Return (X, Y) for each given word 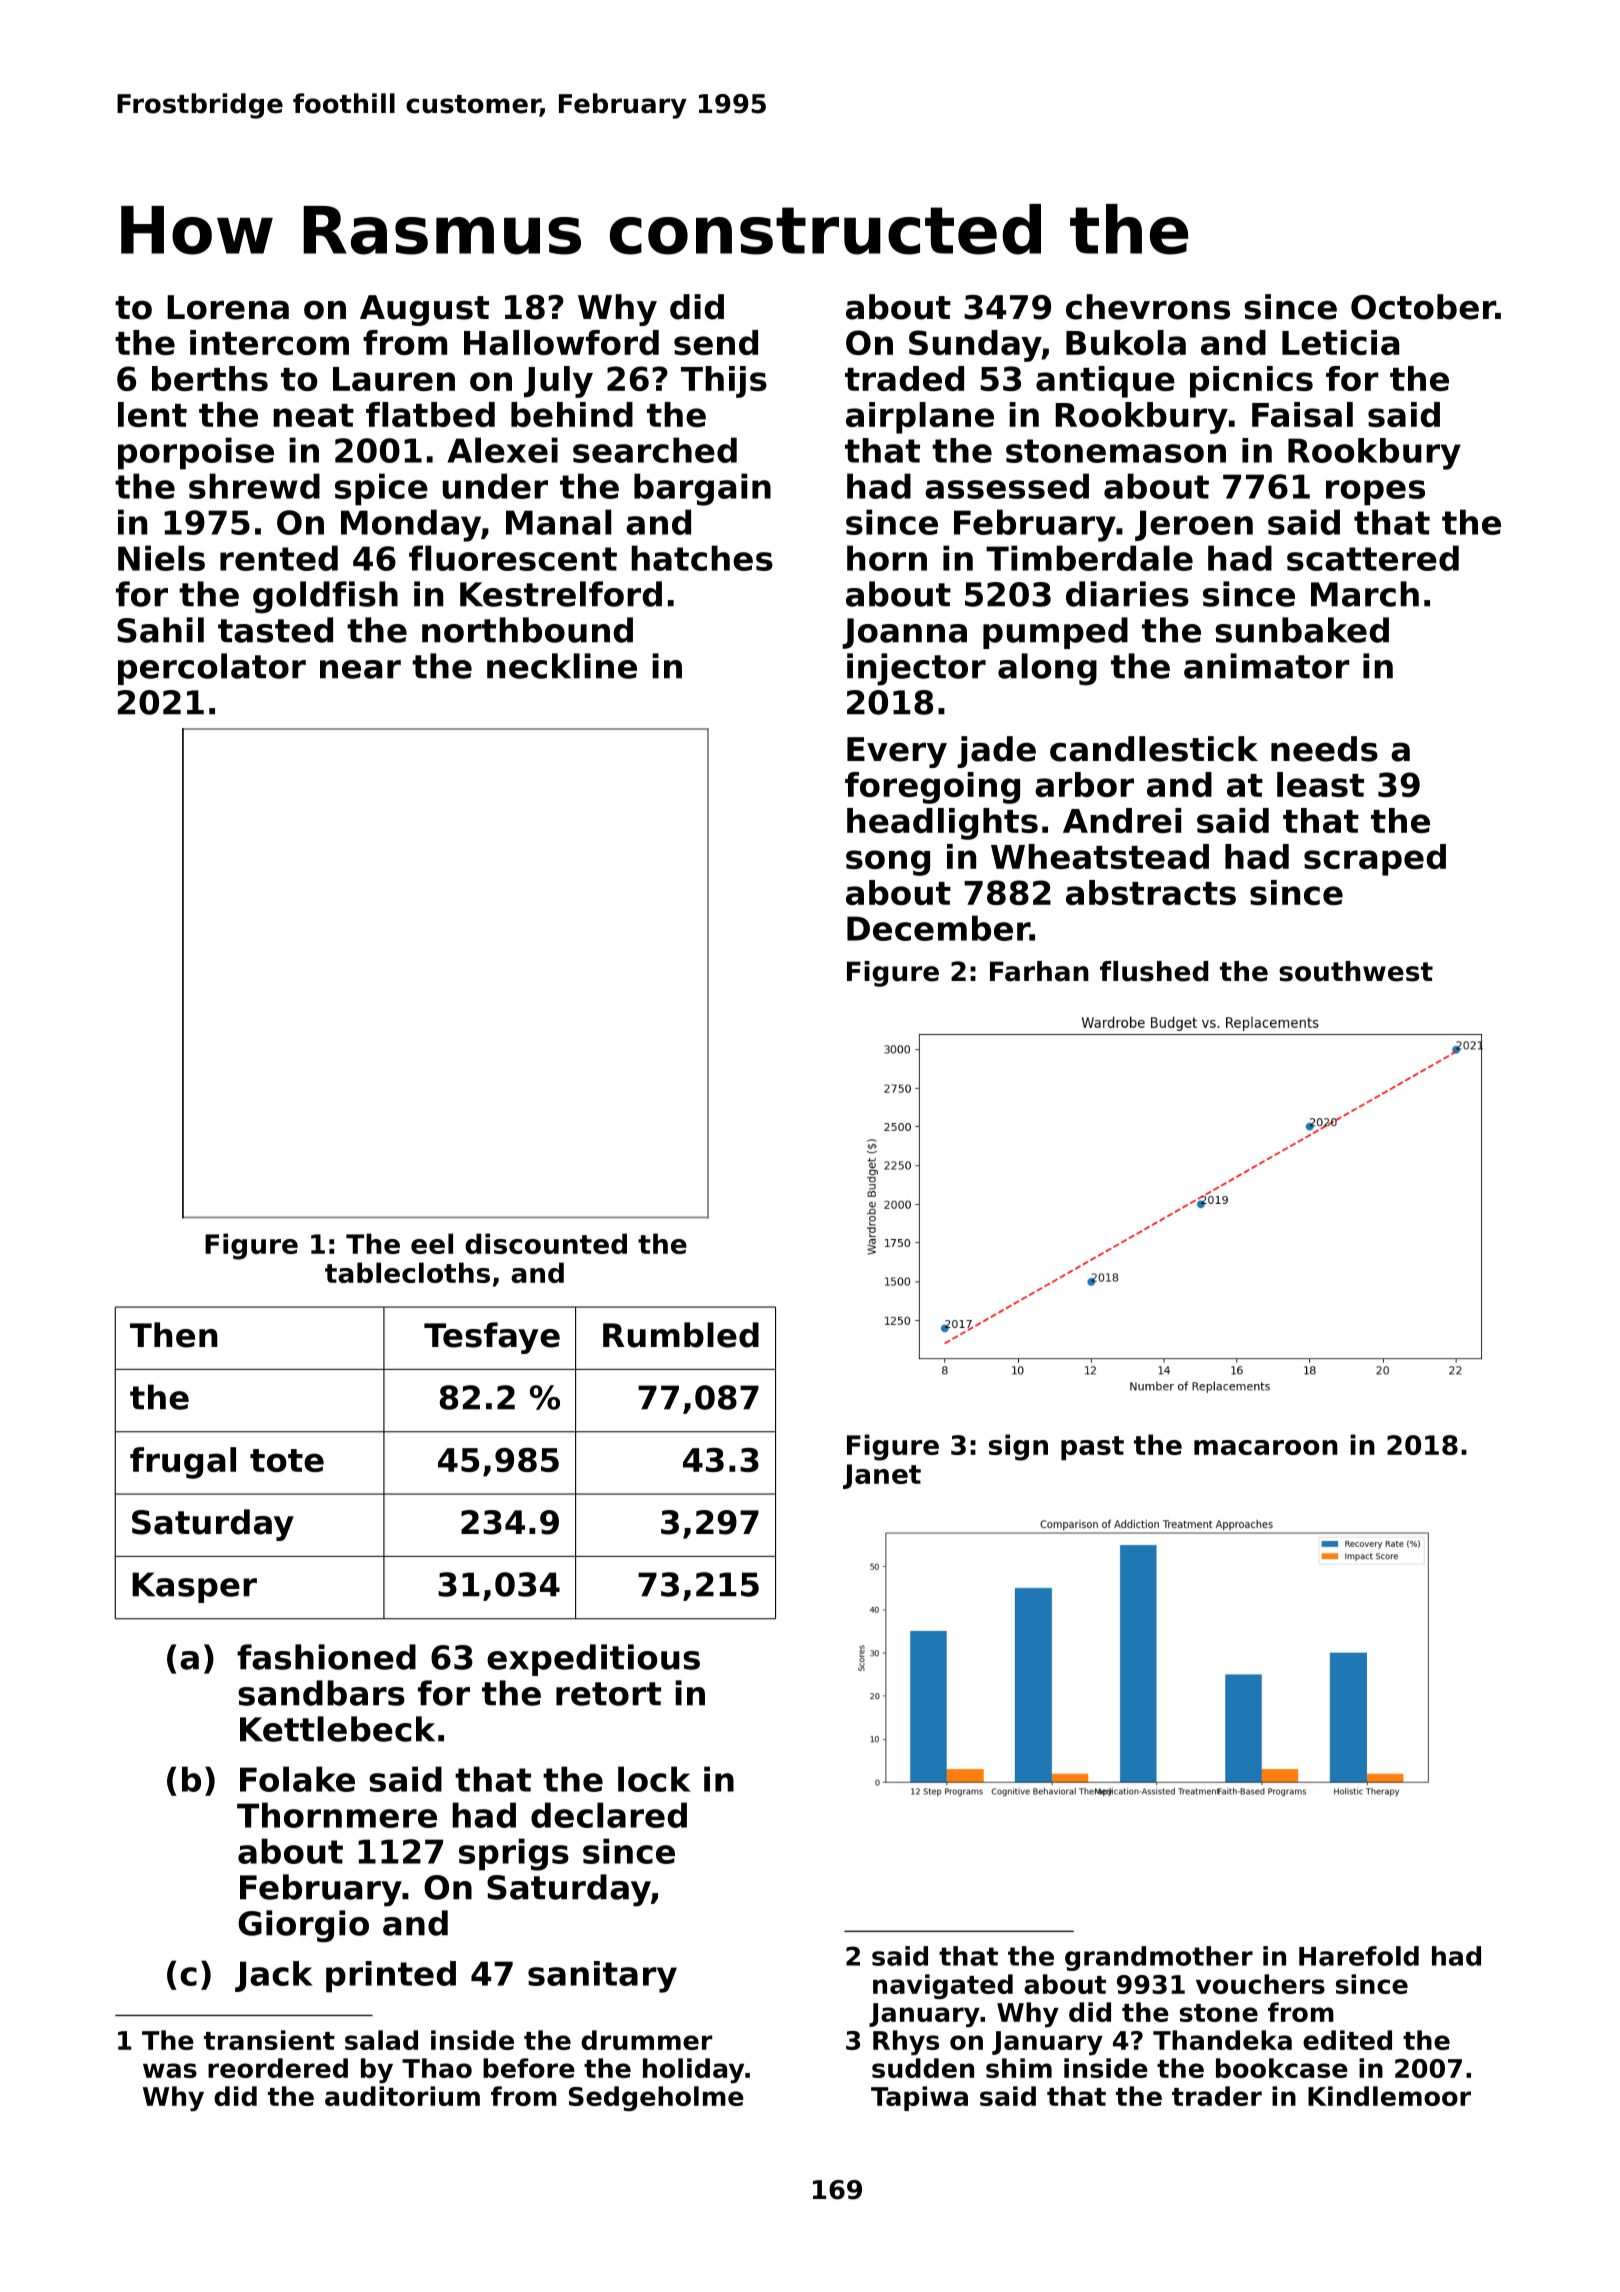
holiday (693, 2071)
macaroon (1266, 1447)
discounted (546, 1243)
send (716, 342)
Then (173, 1335)
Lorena (228, 307)
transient (269, 2040)
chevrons (1148, 307)
